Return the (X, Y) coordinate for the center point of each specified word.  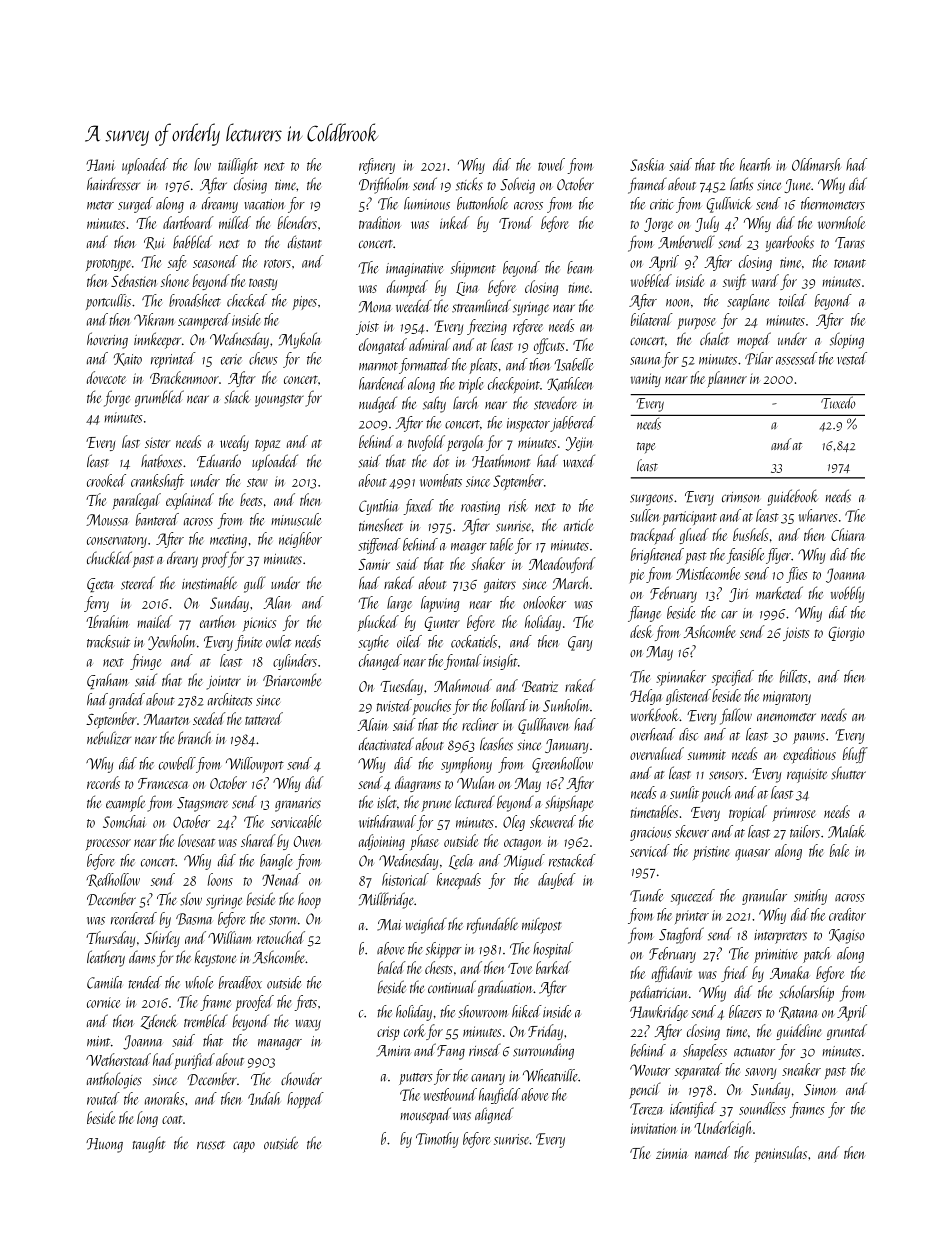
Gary (580, 643)
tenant (850, 263)
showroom (483, 1011)
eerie (231, 359)
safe (177, 263)
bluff (855, 755)
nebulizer (109, 738)
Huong (104, 1145)
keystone (215, 958)
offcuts (549, 346)
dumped (407, 288)
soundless (762, 1108)
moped (754, 340)
